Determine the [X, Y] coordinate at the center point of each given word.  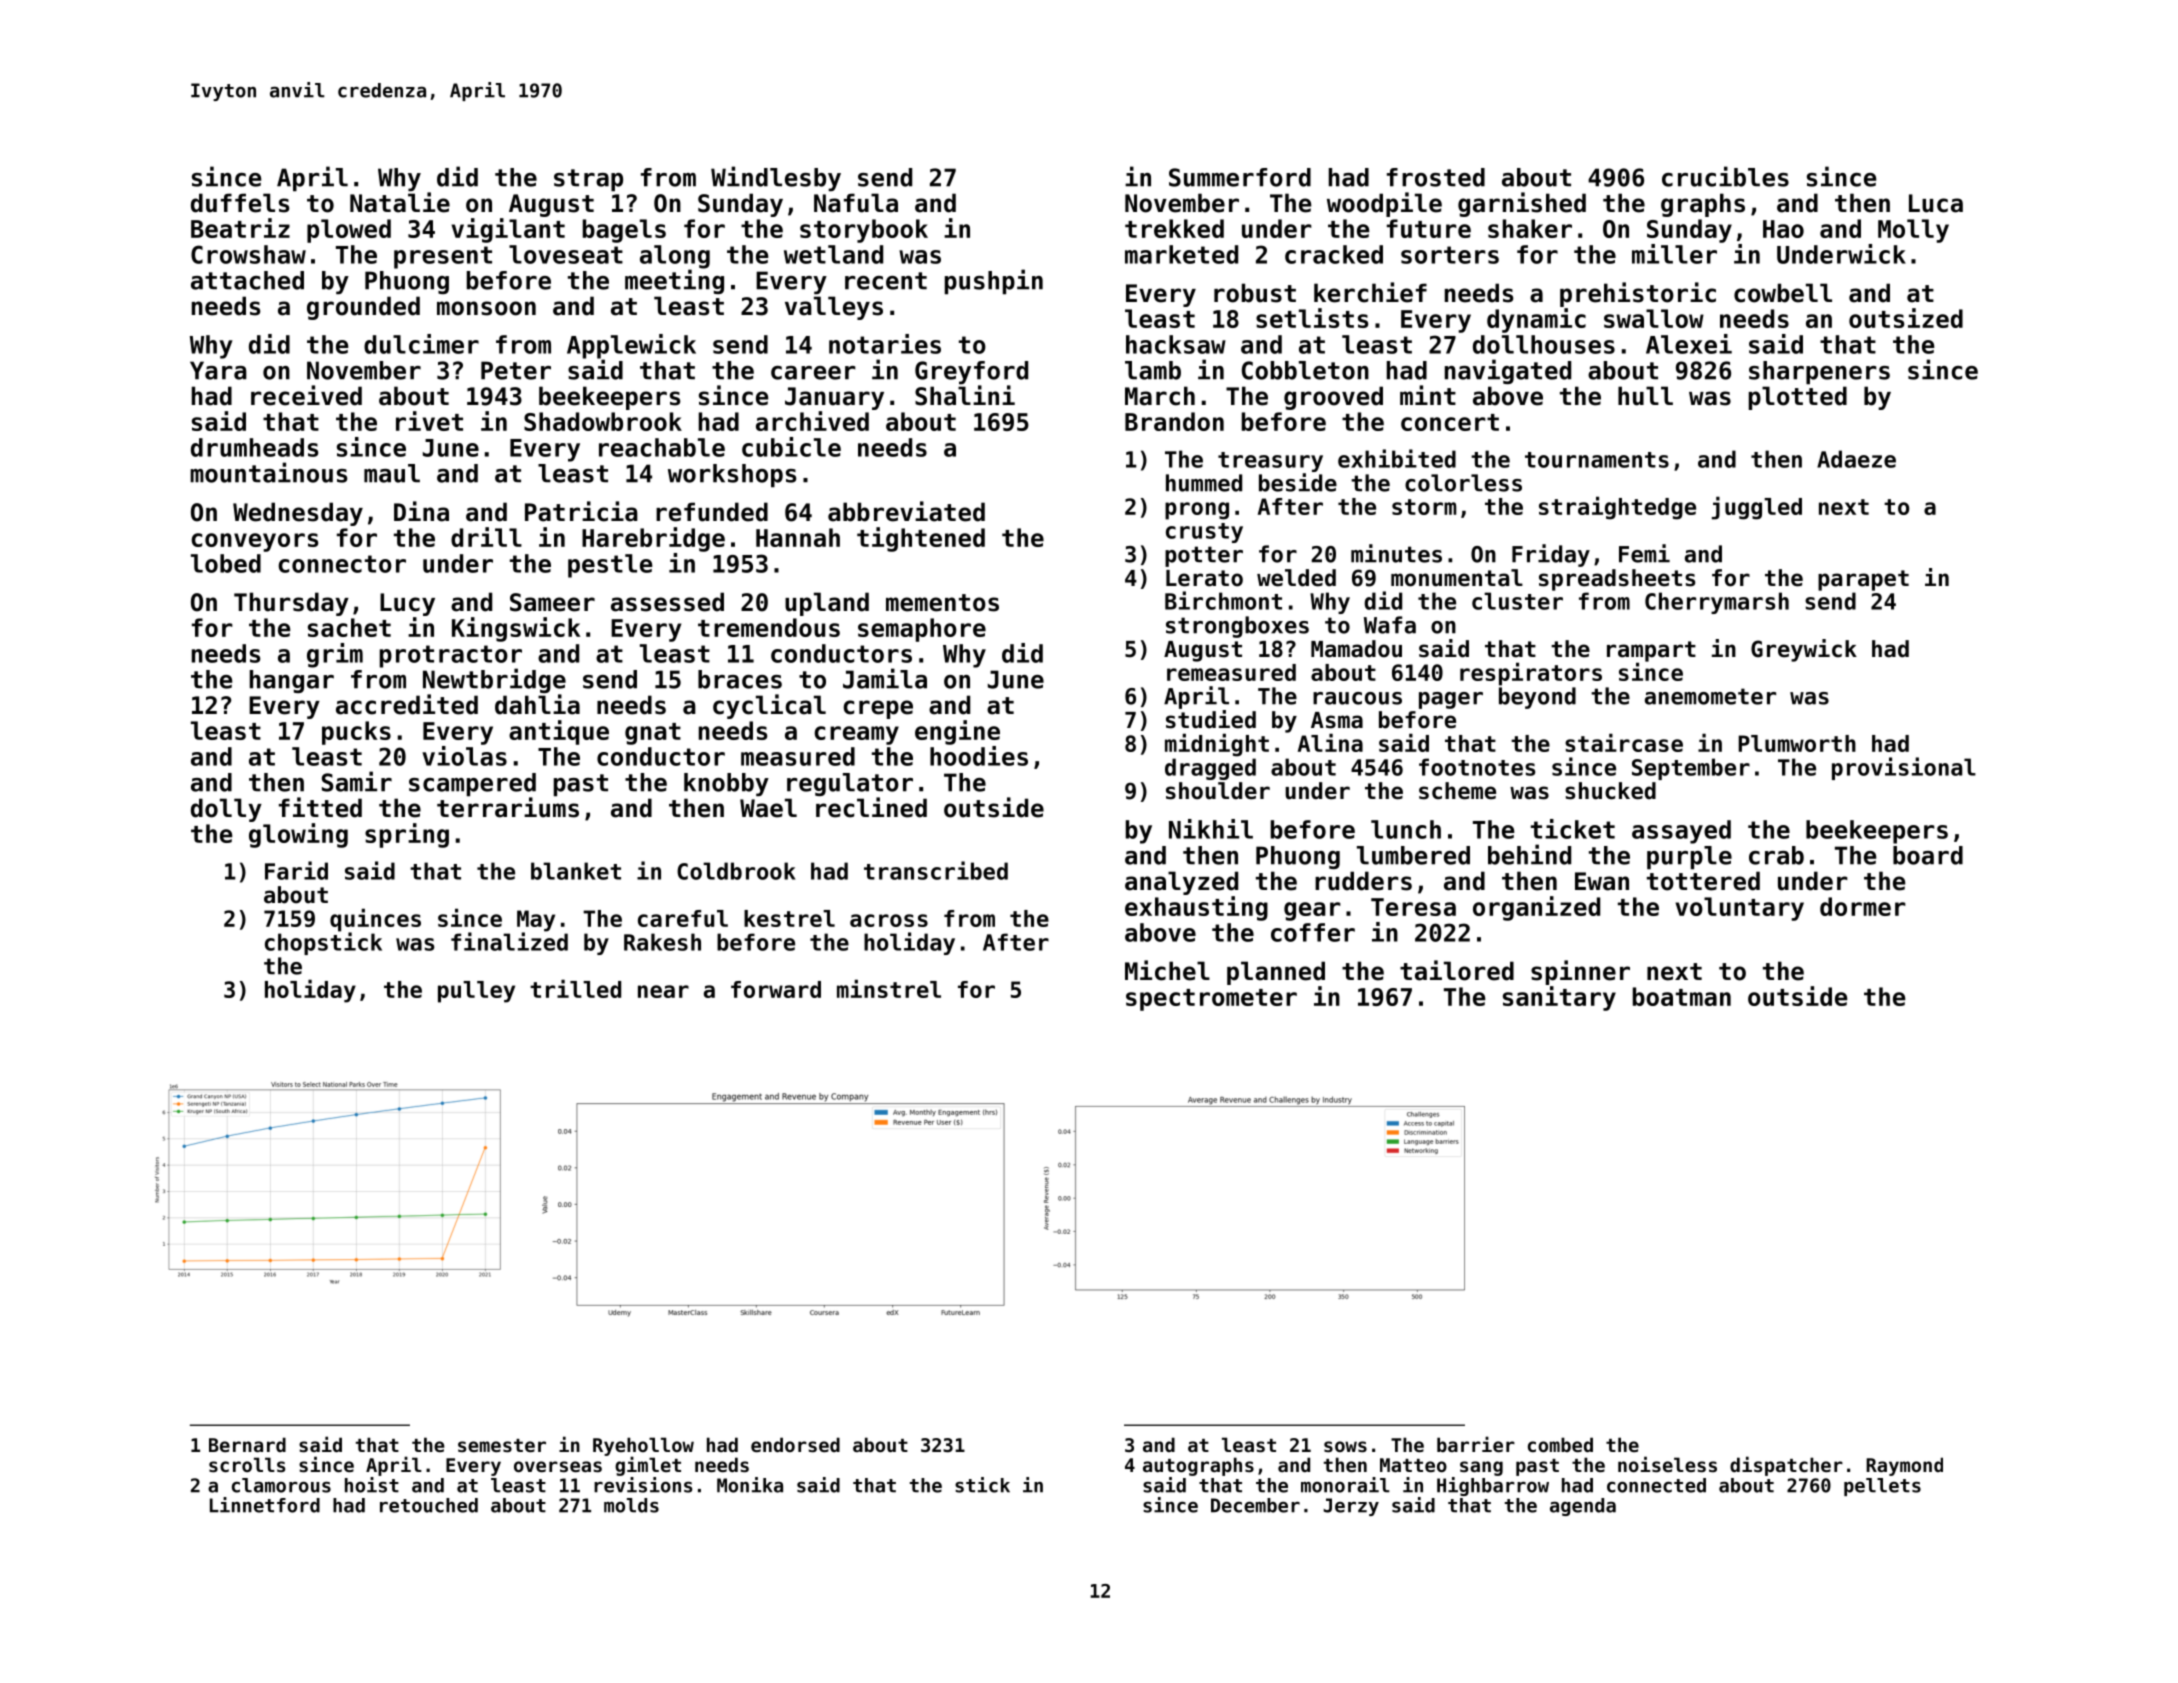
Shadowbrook [603, 421]
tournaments [1597, 460]
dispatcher [1786, 1466]
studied [1211, 719]
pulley [476, 992]
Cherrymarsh [1717, 603]
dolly [226, 810]
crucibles [1725, 176]
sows [1345, 1447]
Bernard [247, 1444]
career [813, 373]
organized [1536, 908]
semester [502, 1446]
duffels [240, 203]
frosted [1436, 177]
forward [776, 989]
